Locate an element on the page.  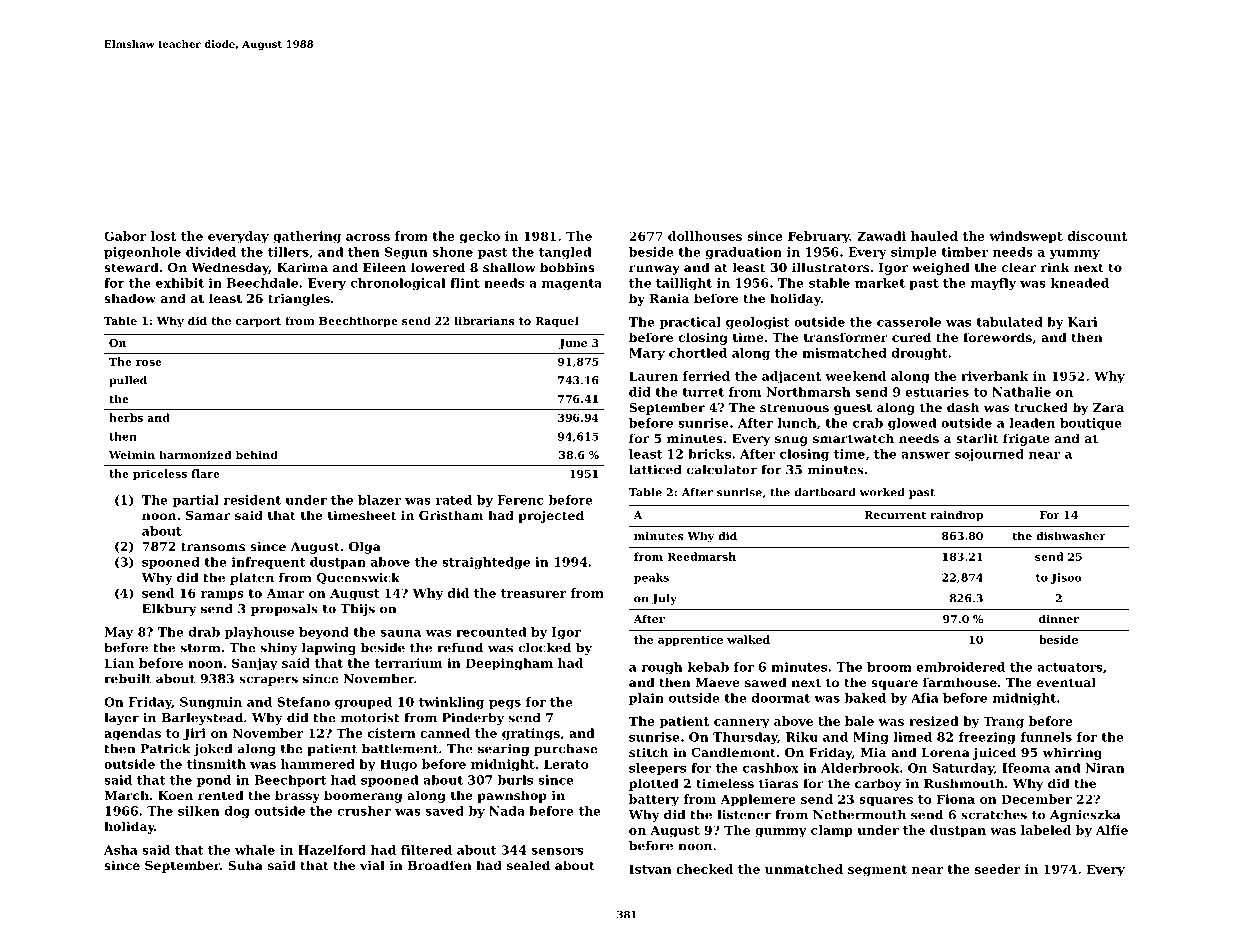
discount is located at coordinates (1097, 236).
